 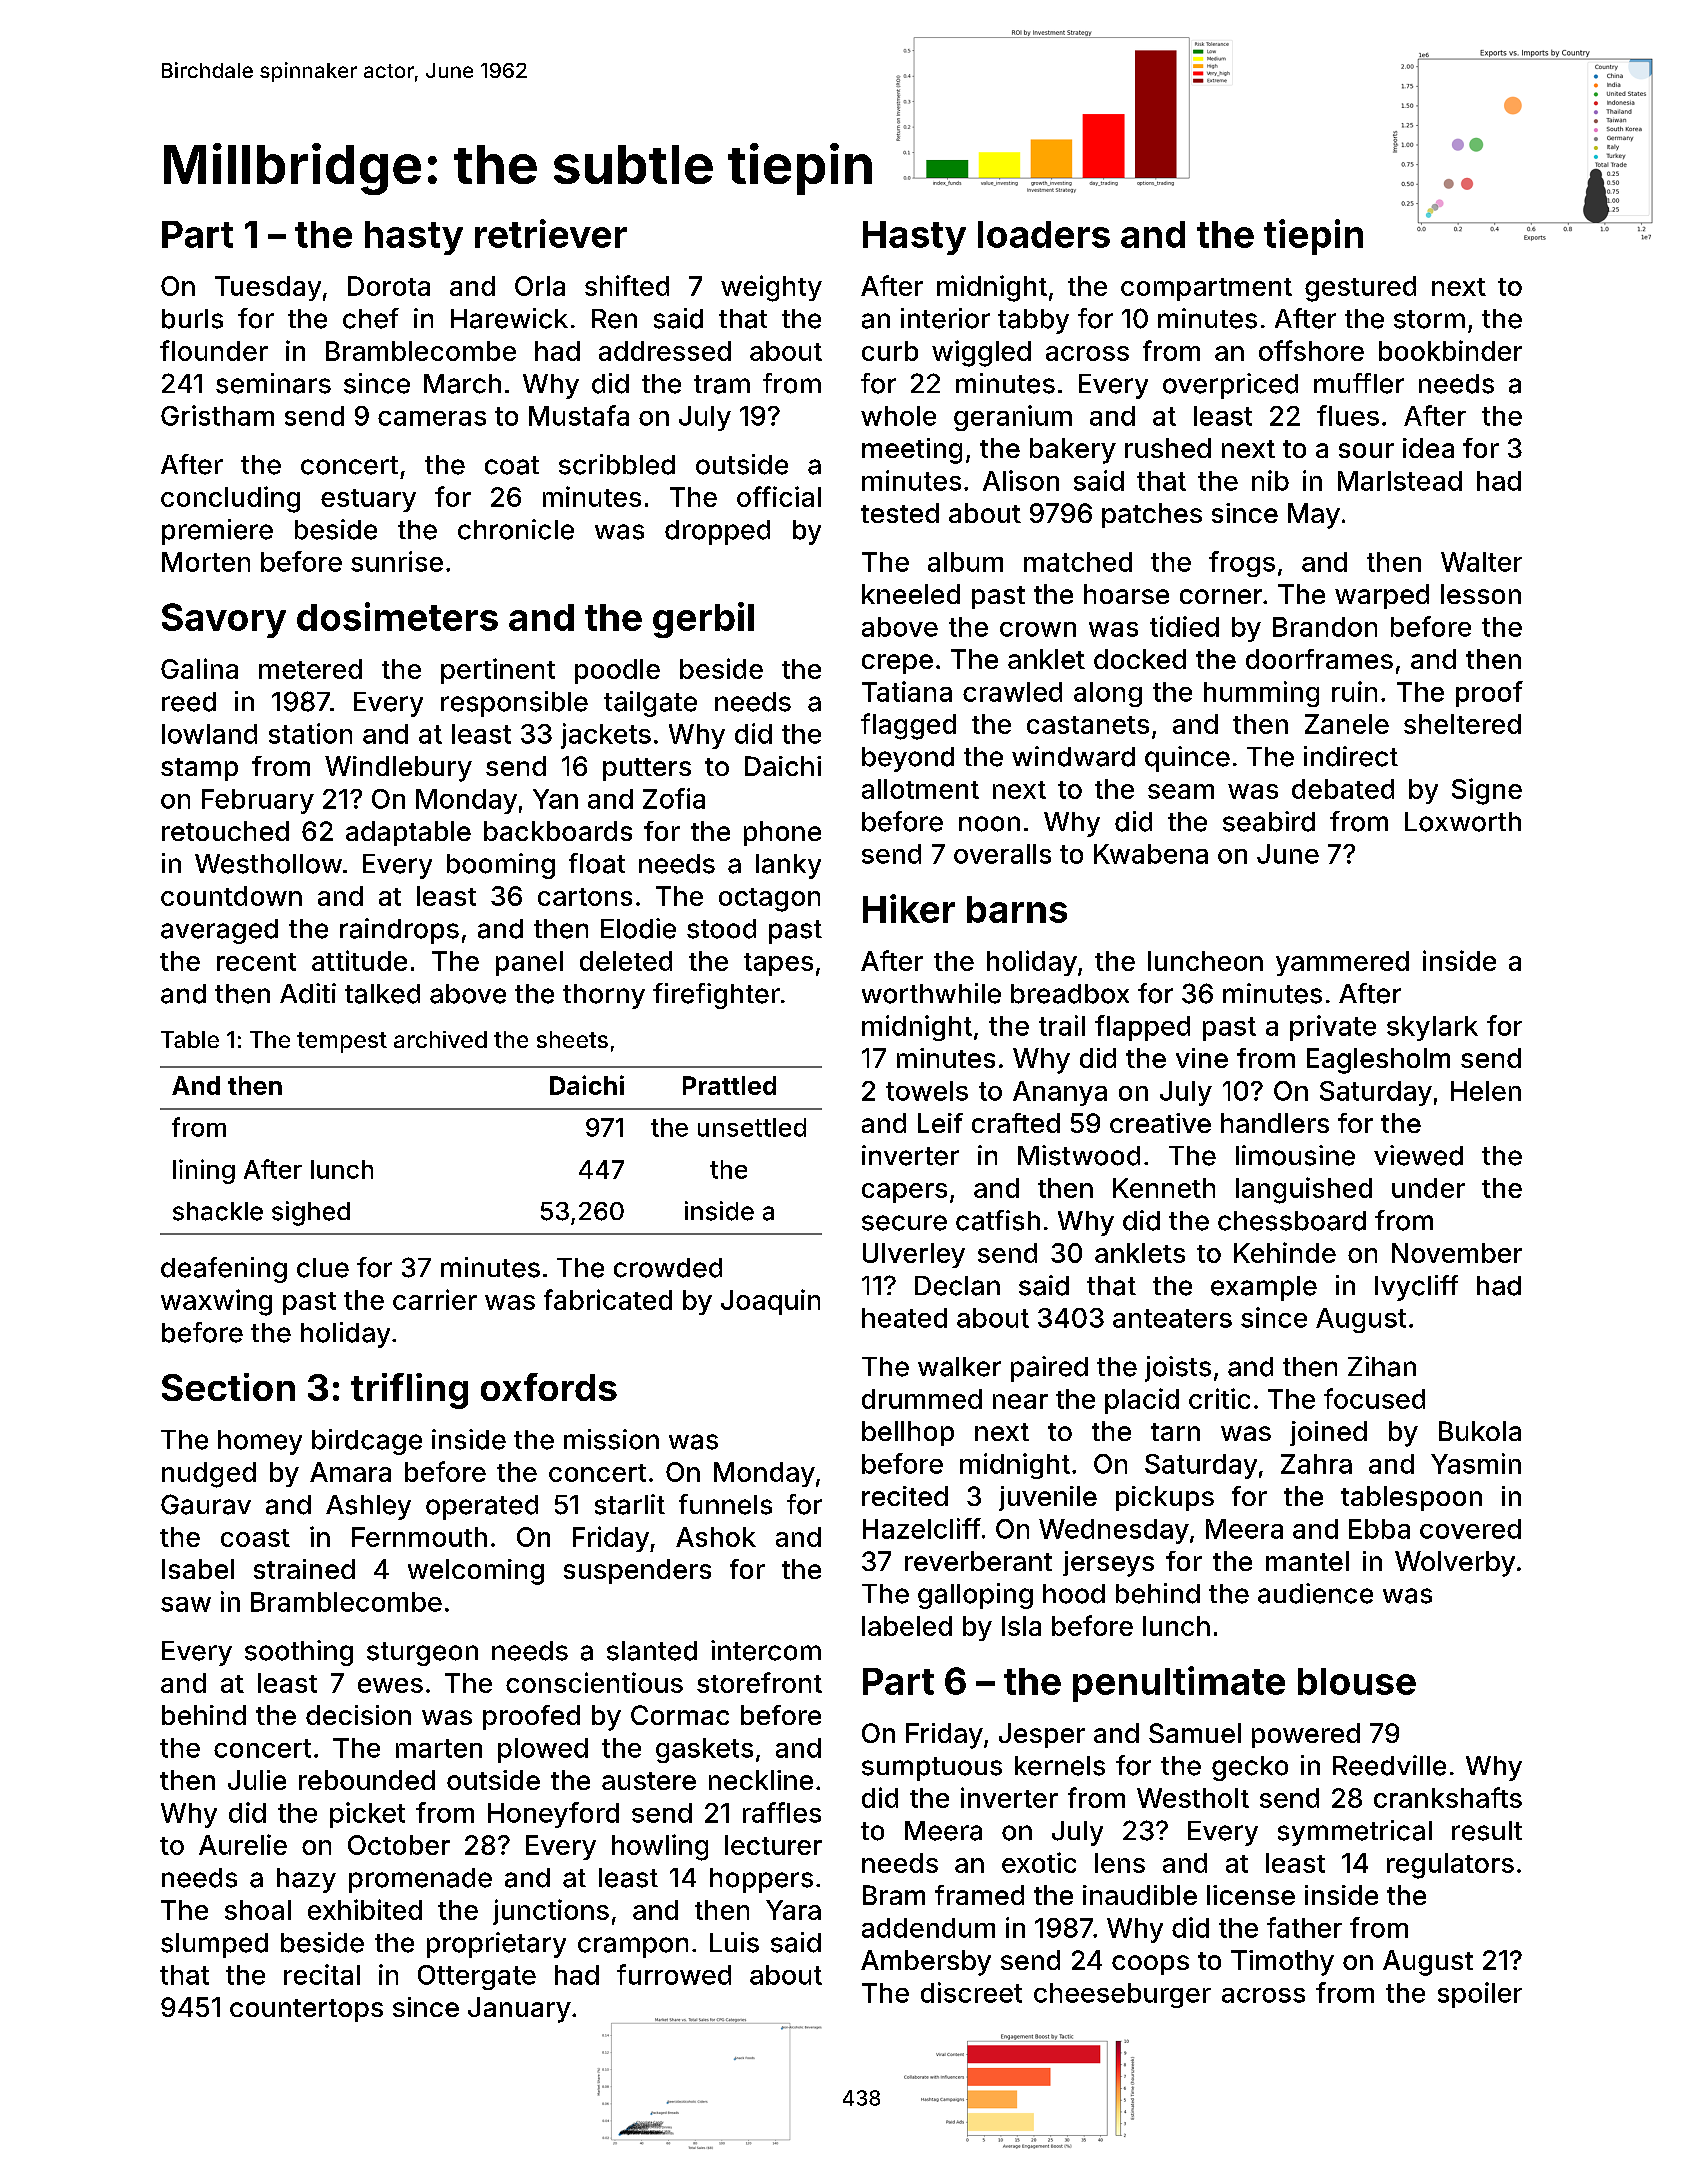 What do you see at coordinates (322, 1974) in the screenshot?
I see `recital` at bounding box center [322, 1974].
